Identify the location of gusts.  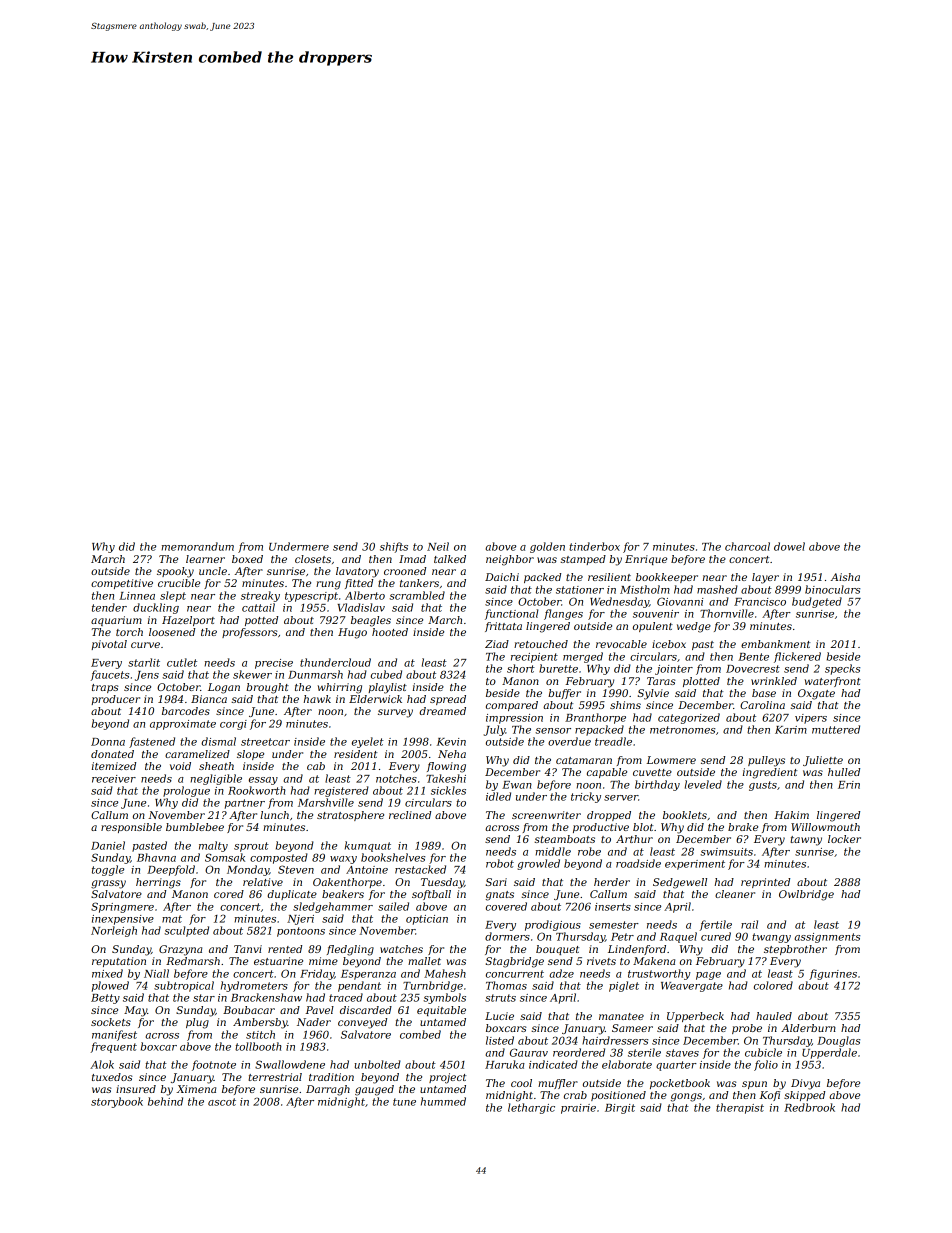
(763, 786).
